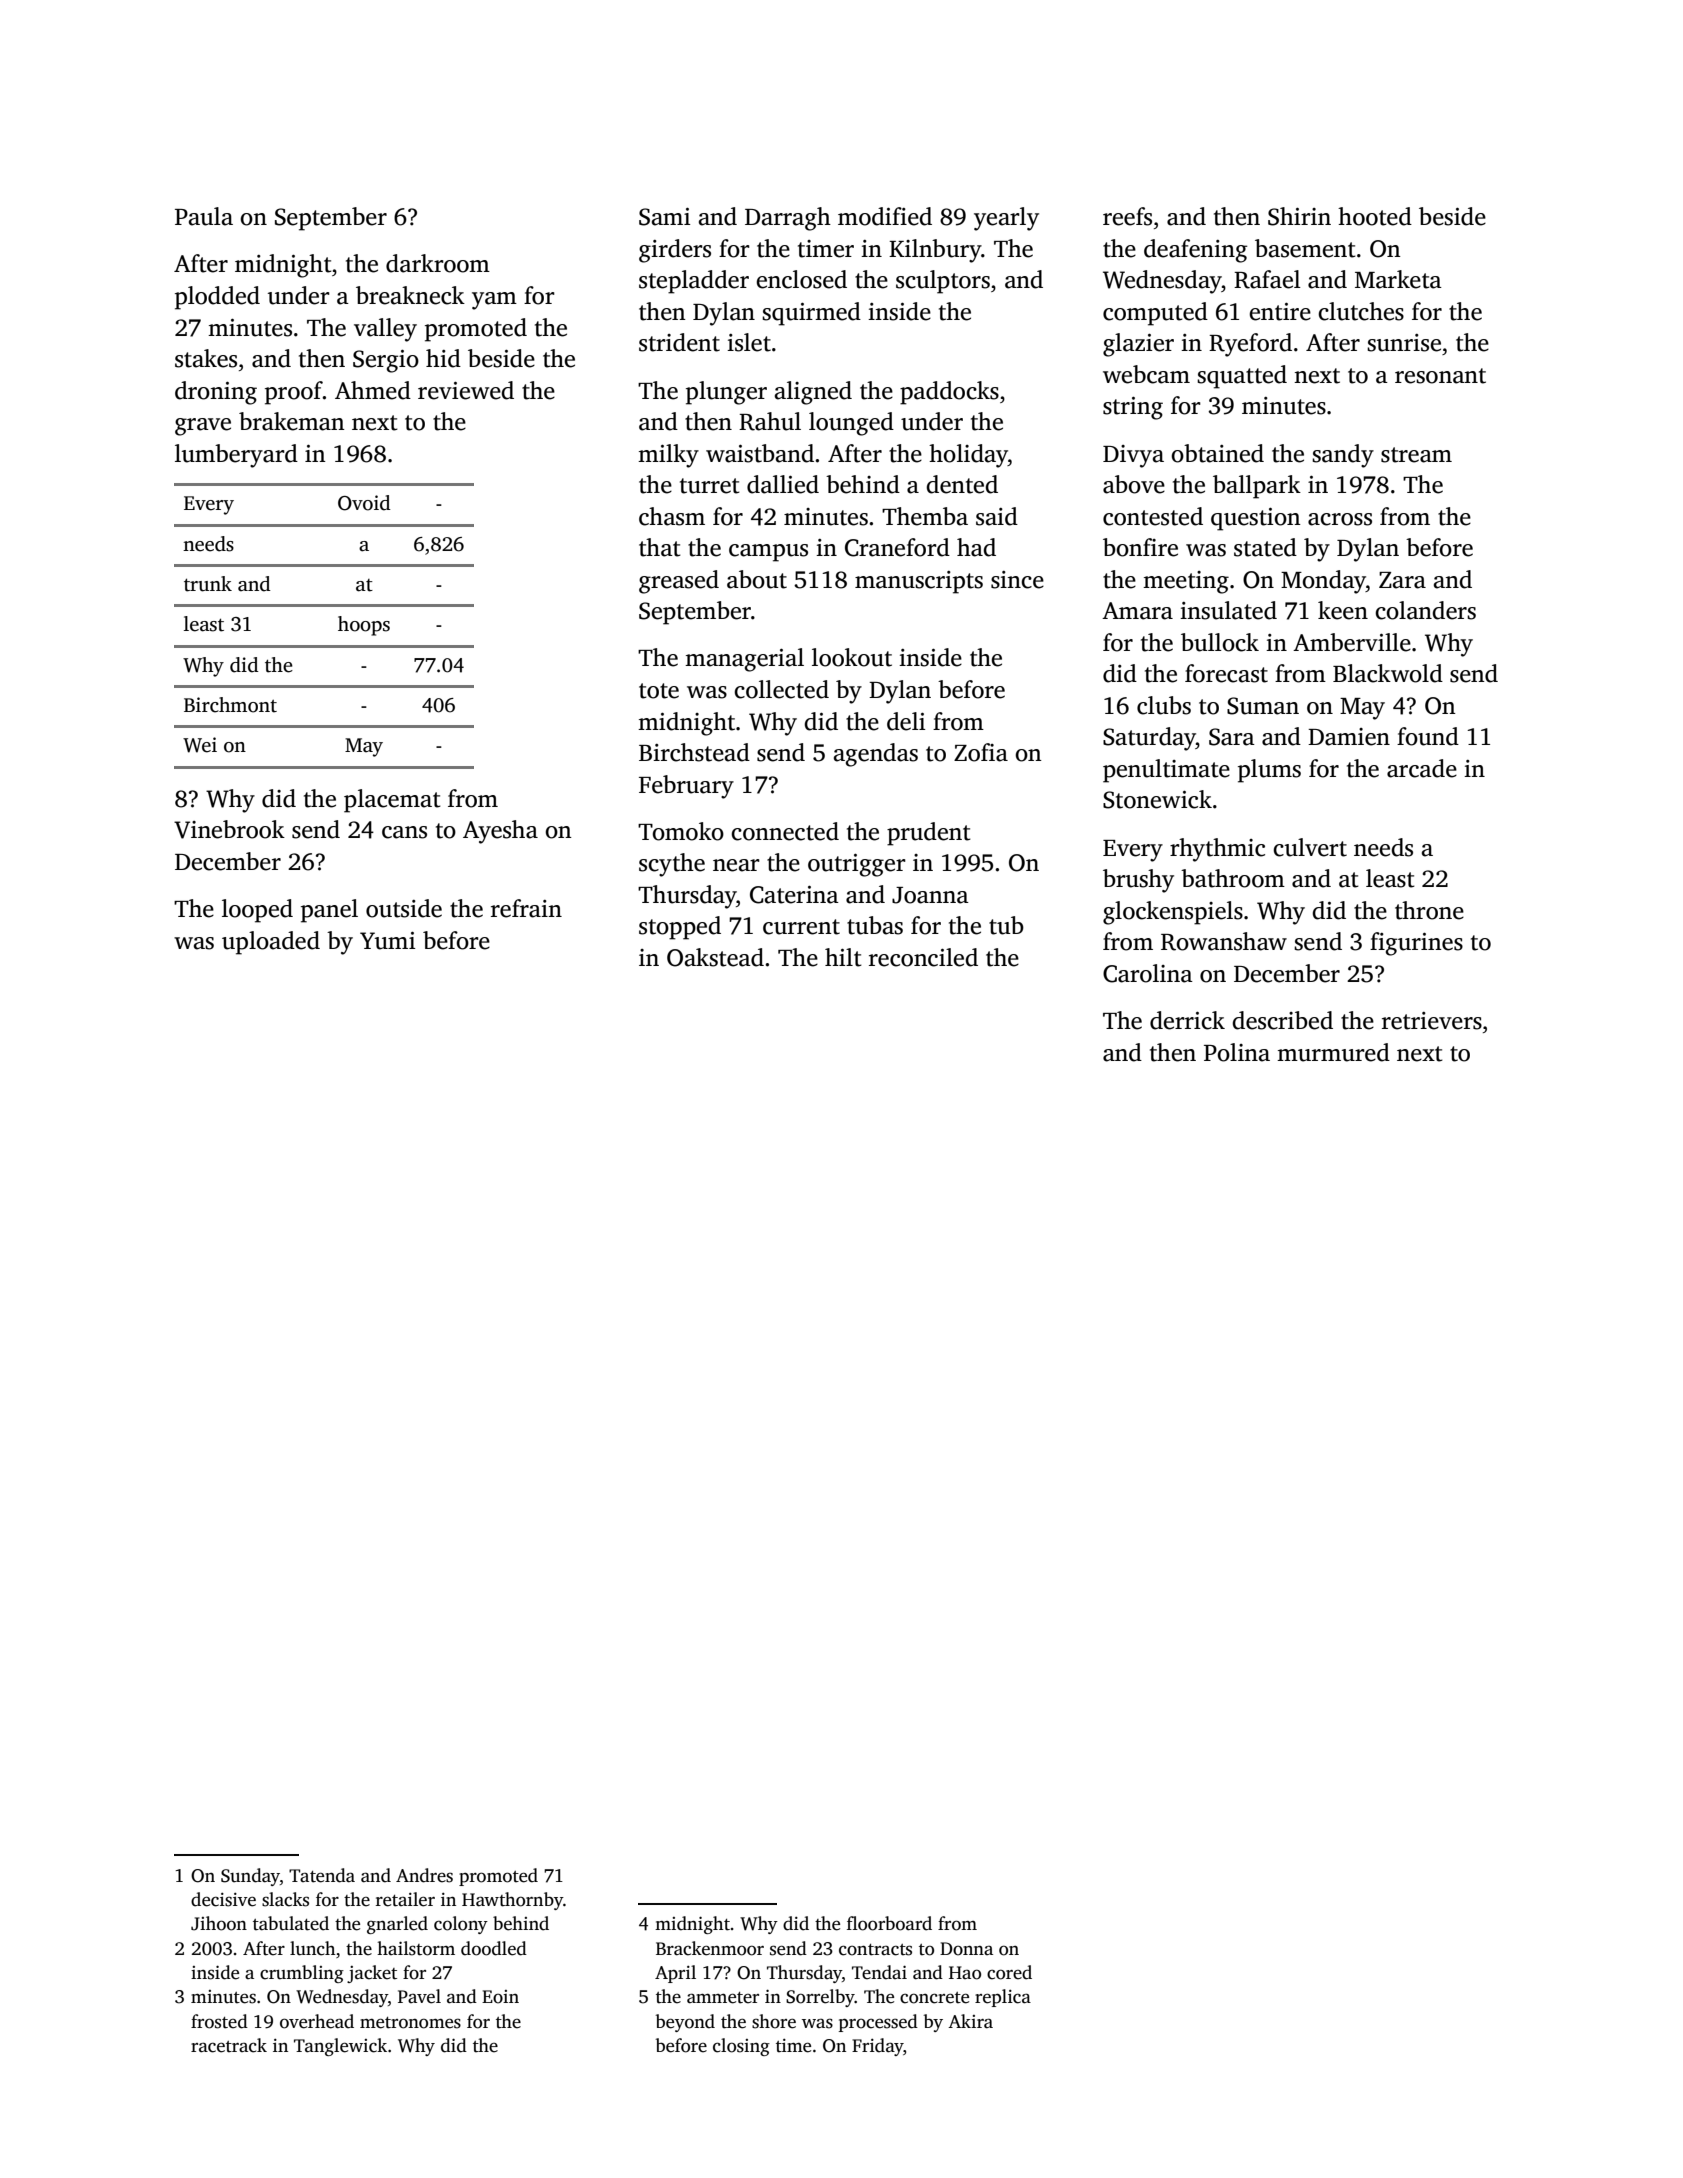  I want to click on murmured, so click(1333, 1052).
